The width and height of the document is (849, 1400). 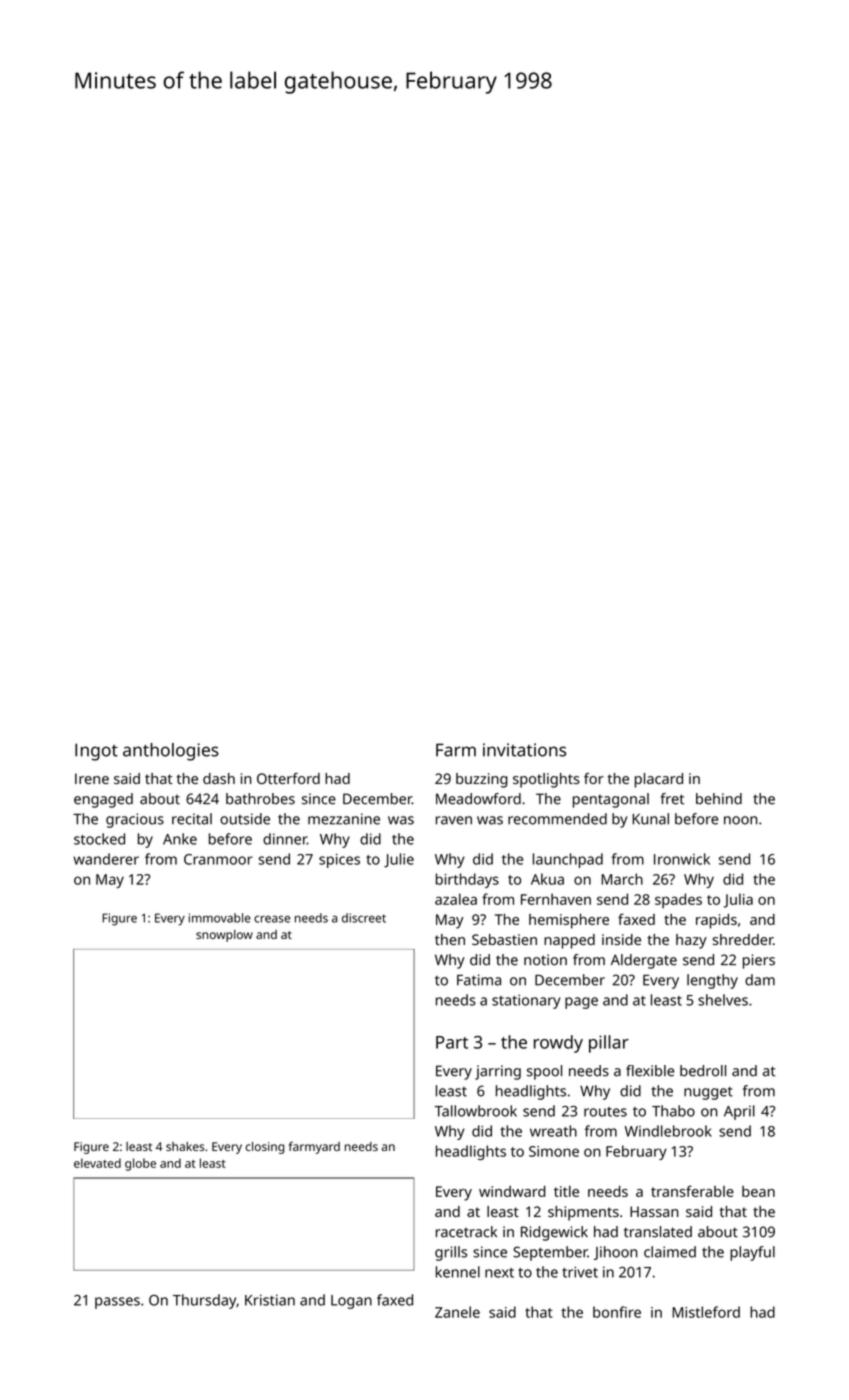 I want to click on invitations, so click(x=524, y=750).
